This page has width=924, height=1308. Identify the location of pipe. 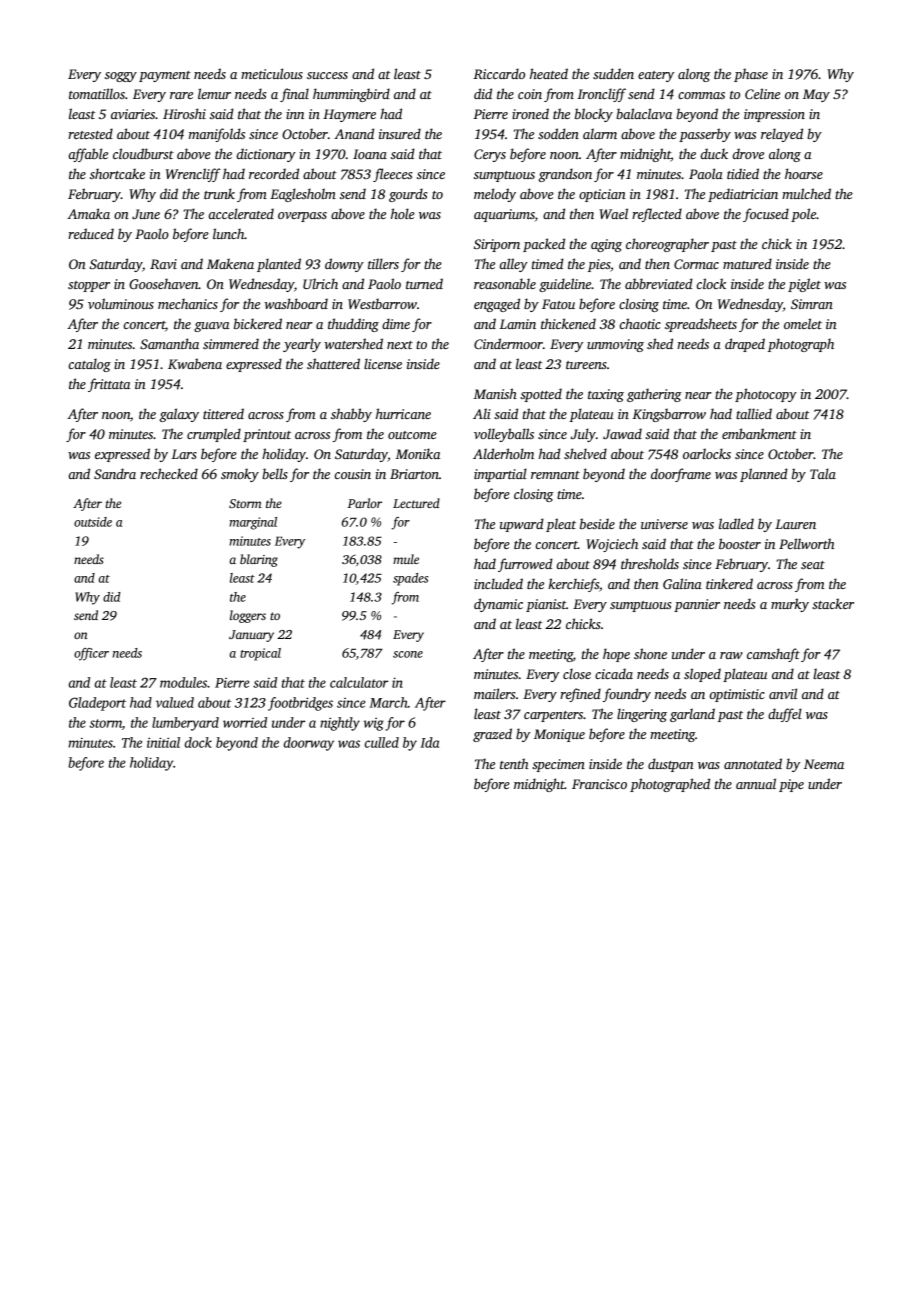
(791, 785).
